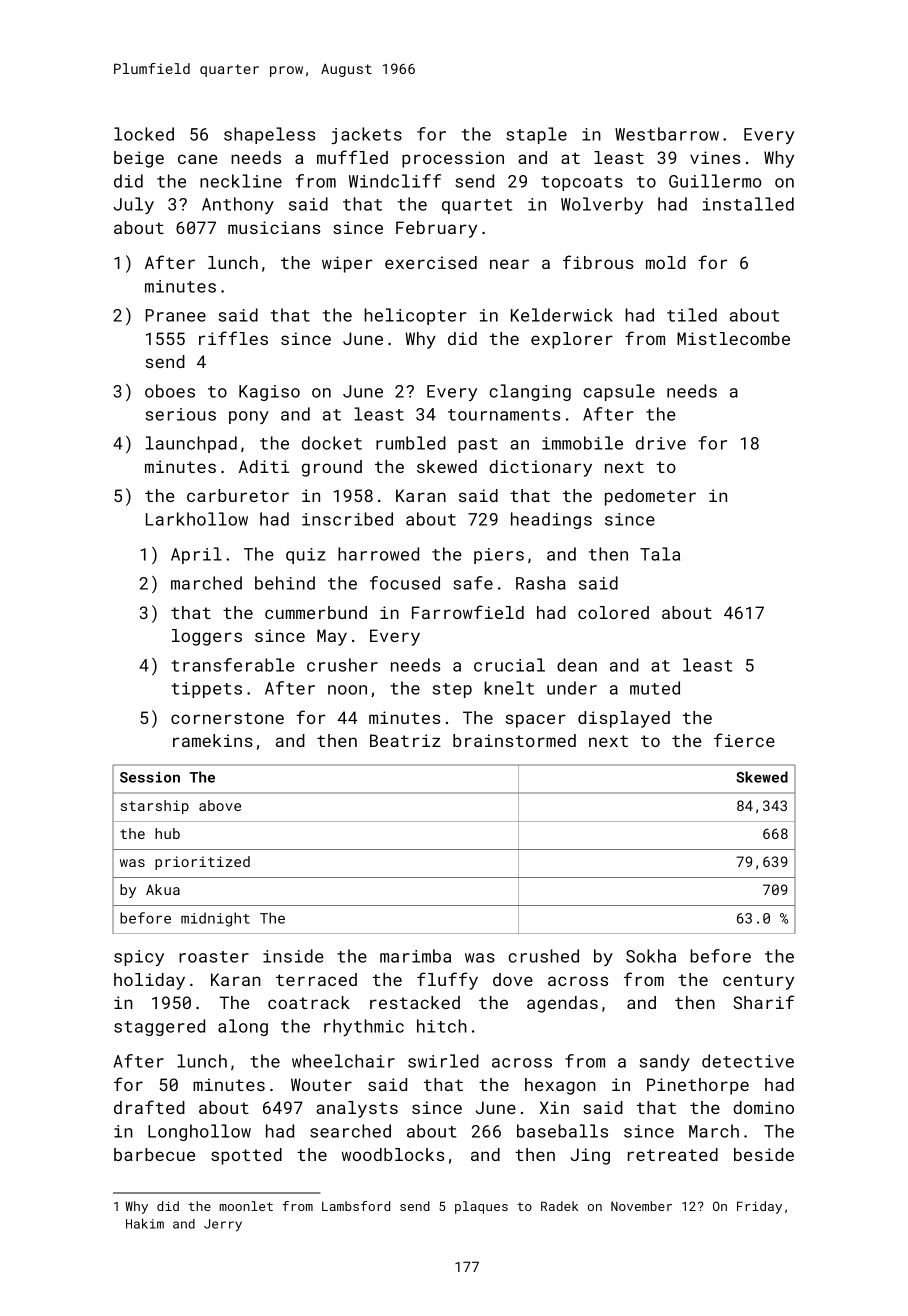 The width and height of the screenshot is (908, 1316). Describe the element at coordinates (759, 1207) in the screenshot. I see `Friday` at that location.
